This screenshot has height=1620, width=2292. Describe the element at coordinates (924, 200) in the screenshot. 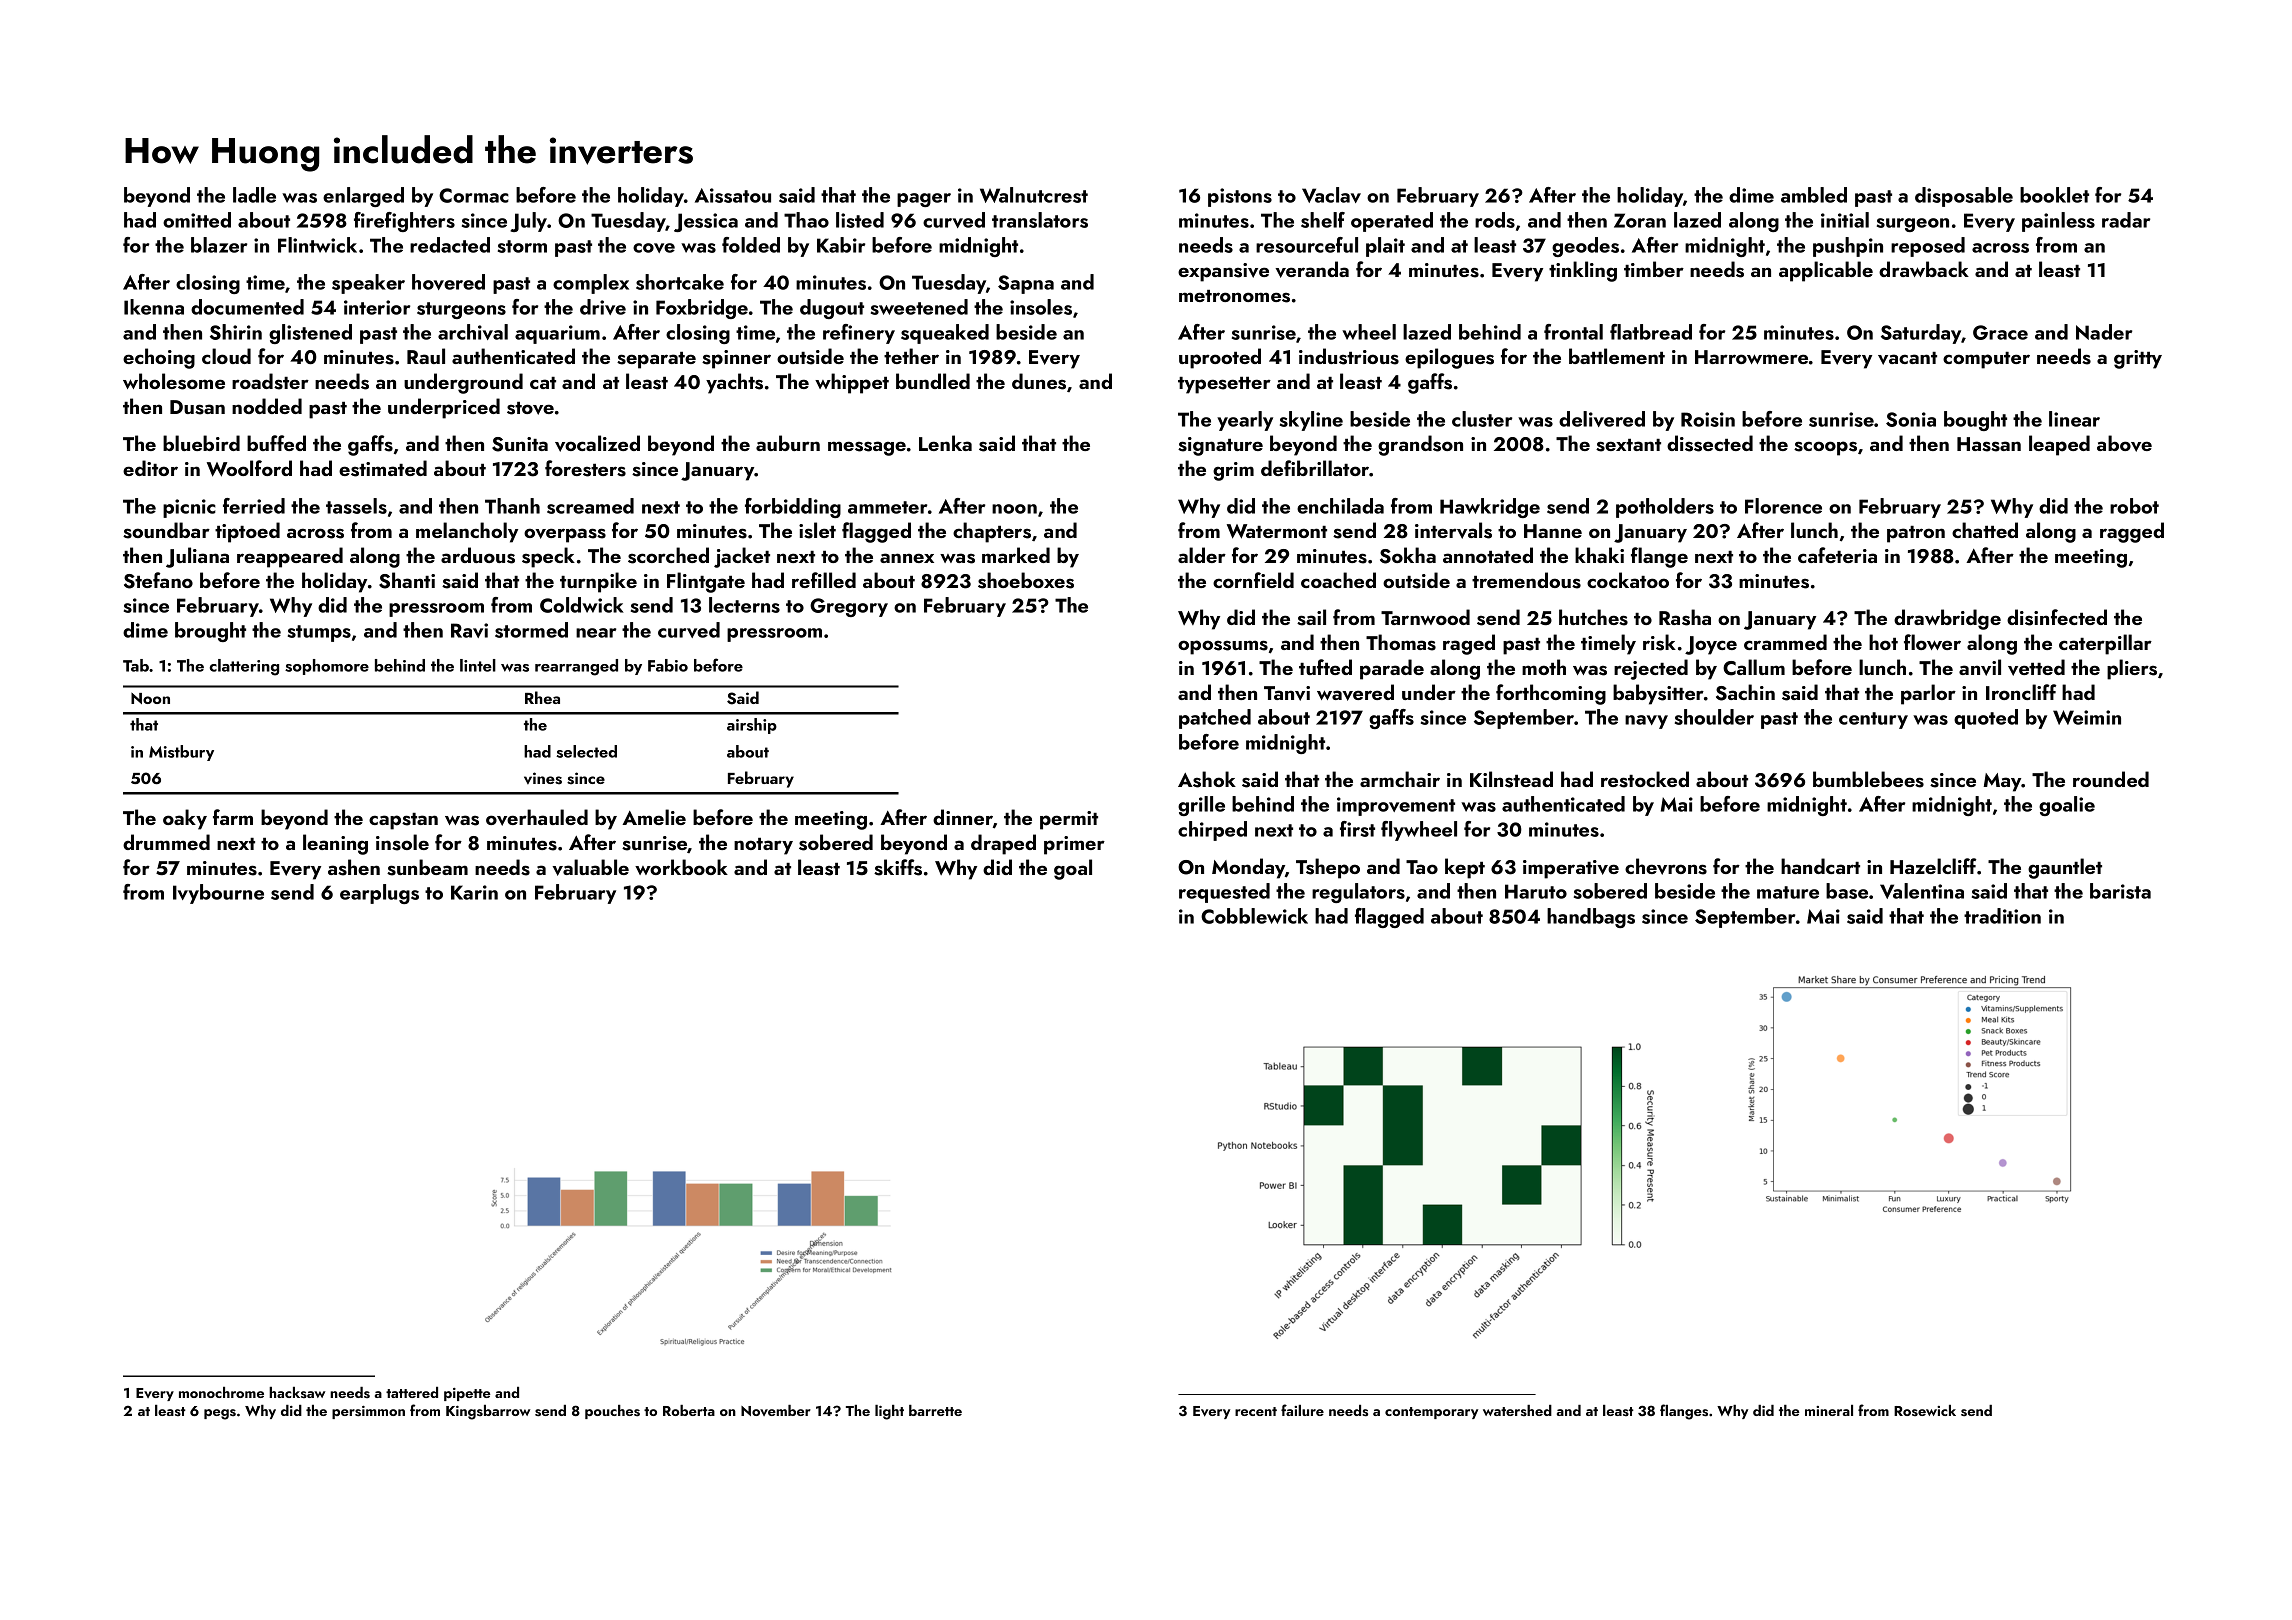

I see `pager` at that location.
